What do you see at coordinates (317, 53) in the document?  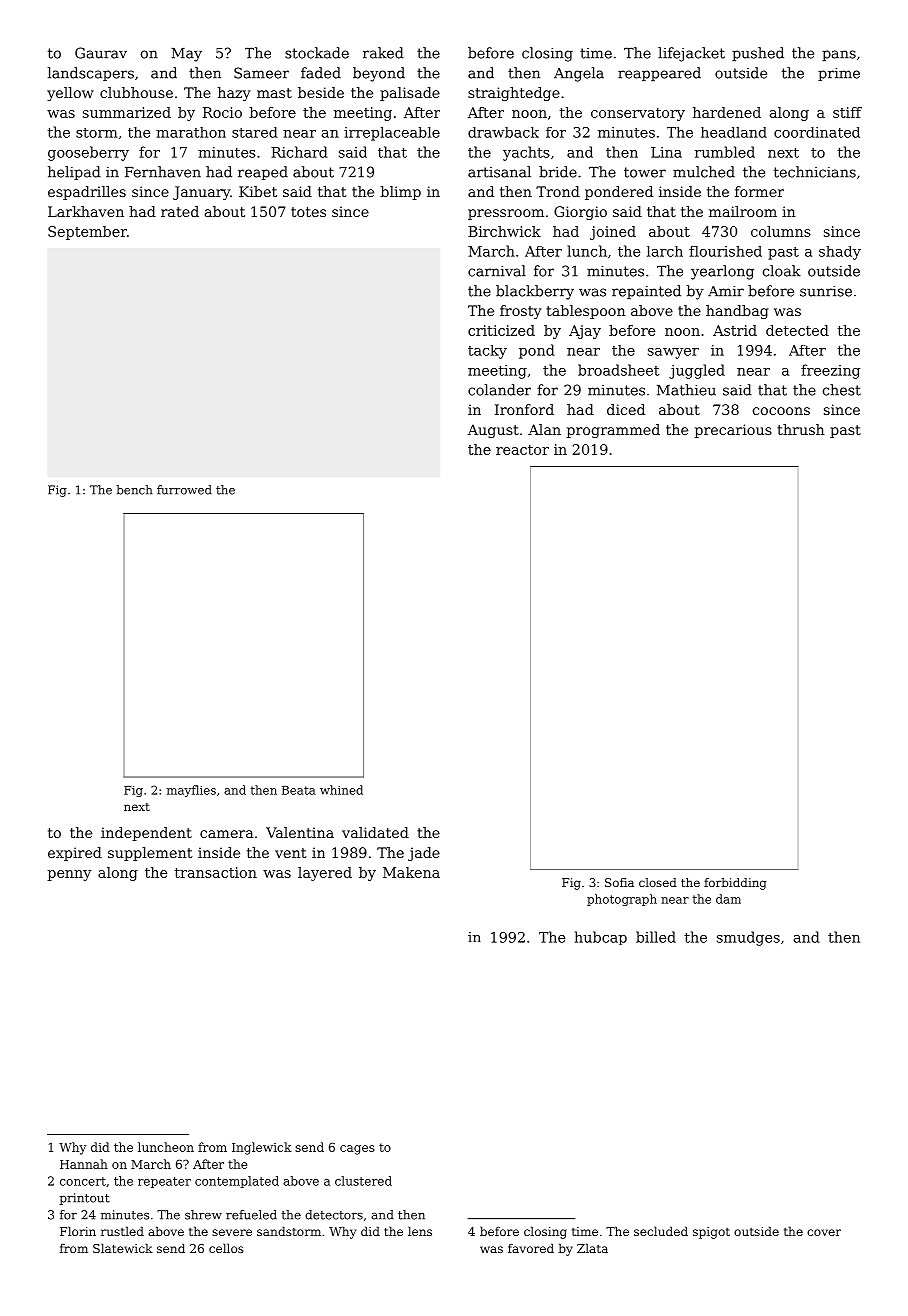 I see `stockade` at bounding box center [317, 53].
